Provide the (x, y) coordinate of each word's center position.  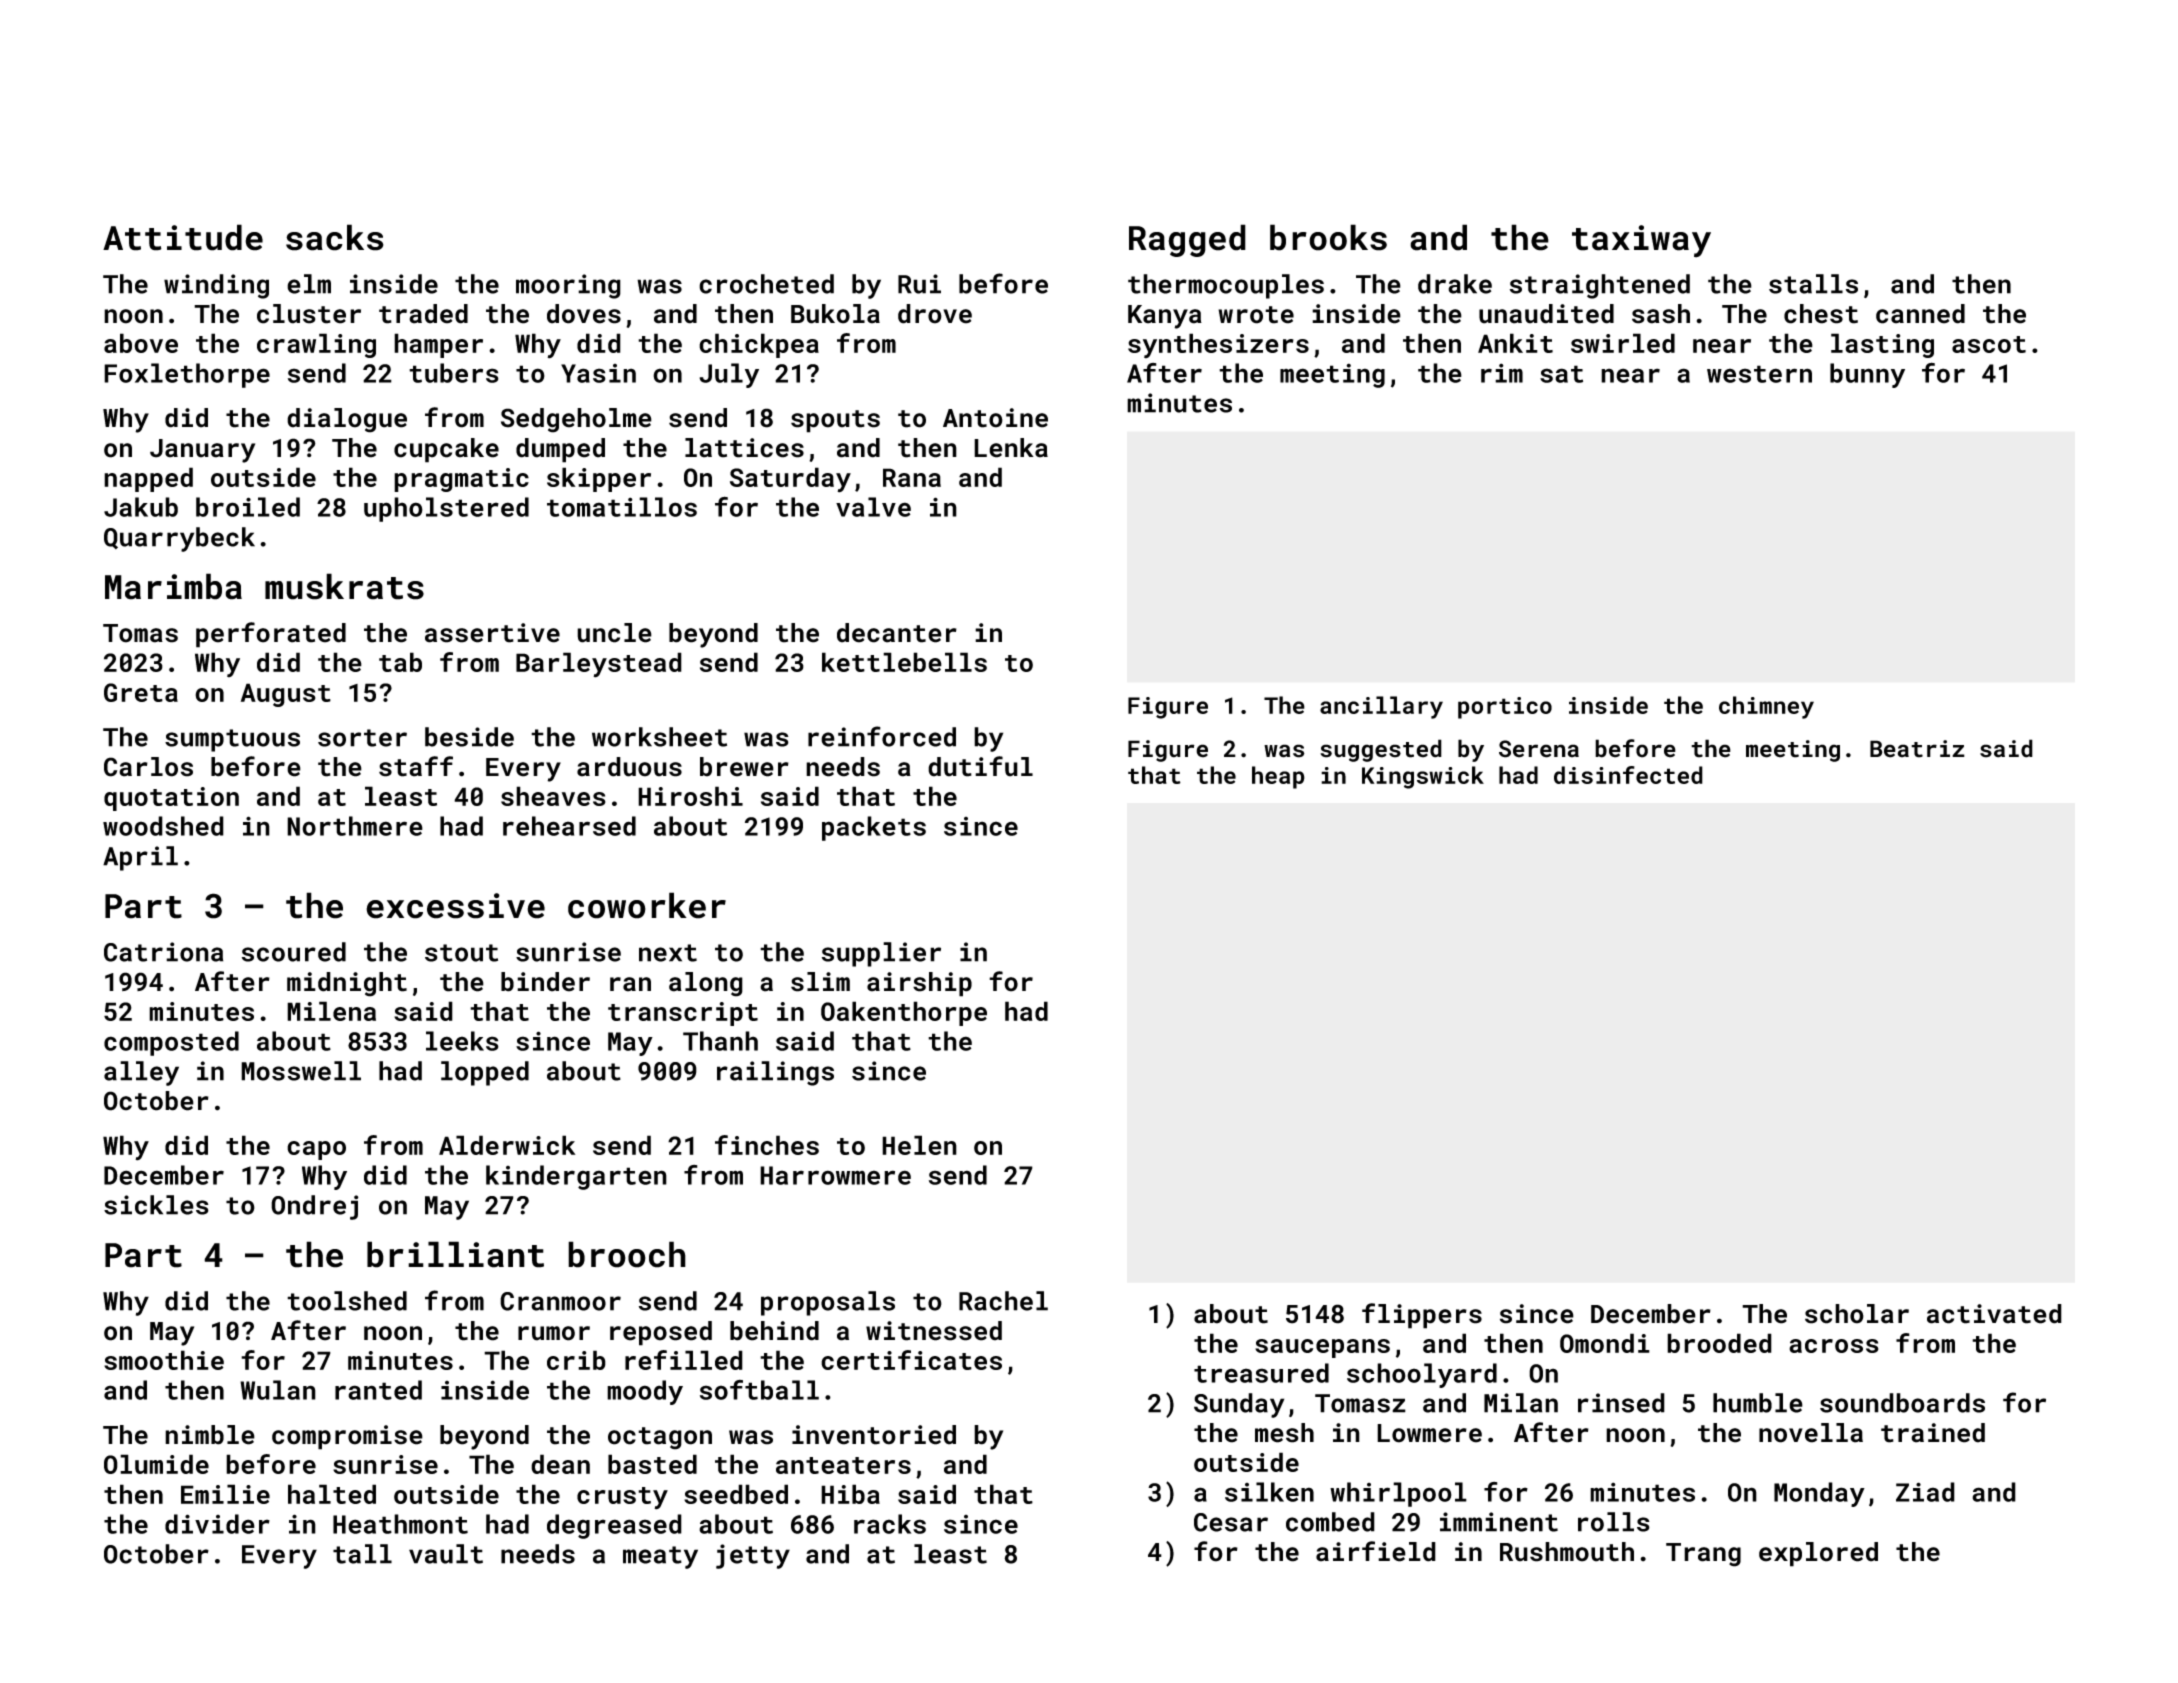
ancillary (1381, 707)
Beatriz (1917, 749)
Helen (919, 1145)
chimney (1766, 707)
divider (217, 1524)
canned (1920, 314)
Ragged (1187, 240)
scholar (1857, 1314)
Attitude (183, 237)
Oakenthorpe (904, 1013)
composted (171, 1043)
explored (1818, 1554)
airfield (1376, 1551)
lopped (485, 1073)
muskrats (344, 586)
